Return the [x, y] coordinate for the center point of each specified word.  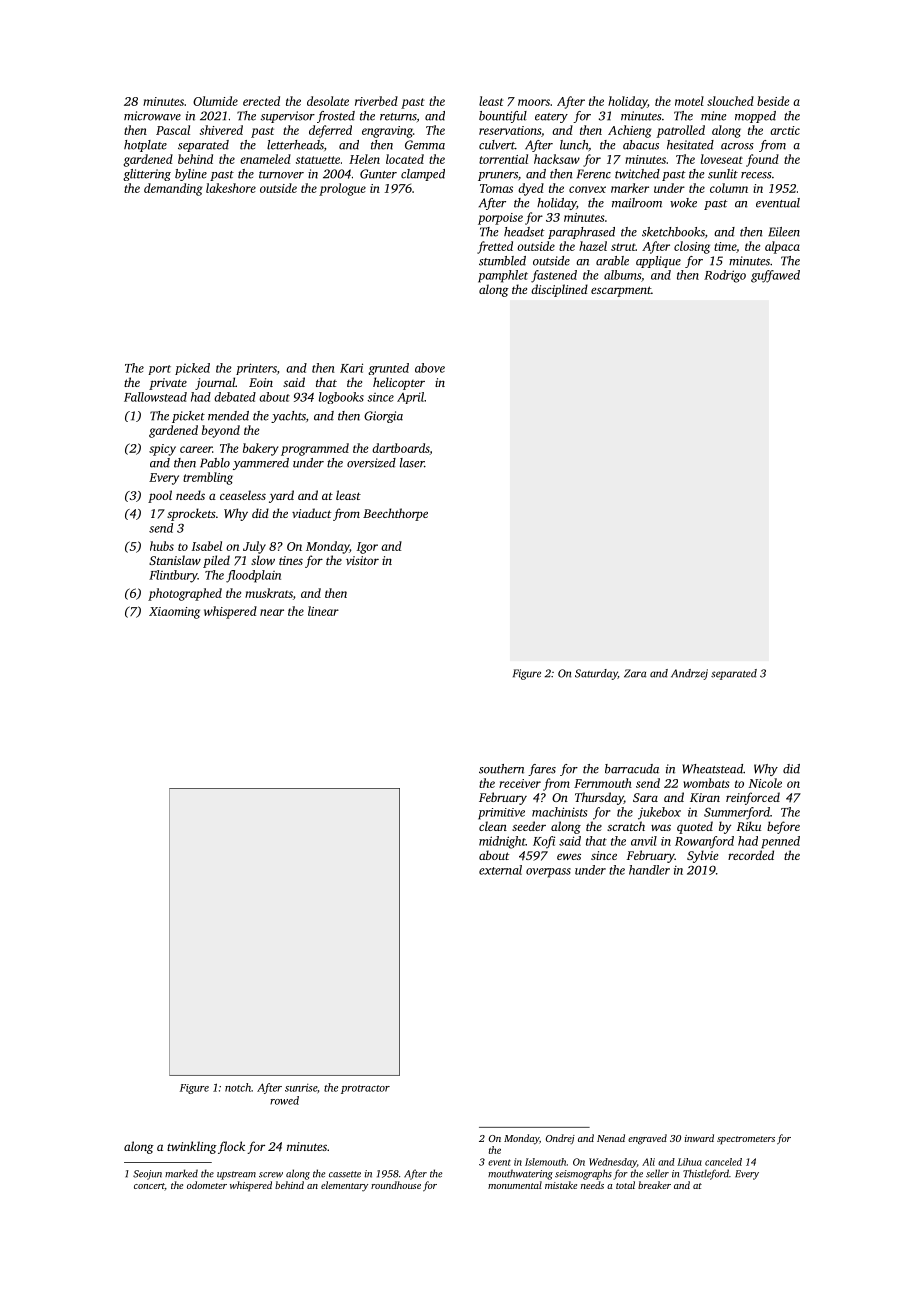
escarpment [621, 291]
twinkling [192, 1147]
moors [534, 102]
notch [238, 1087]
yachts [288, 417]
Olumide [215, 101]
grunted [388, 369]
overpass [548, 873]
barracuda [632, 769]
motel [689, 101]
